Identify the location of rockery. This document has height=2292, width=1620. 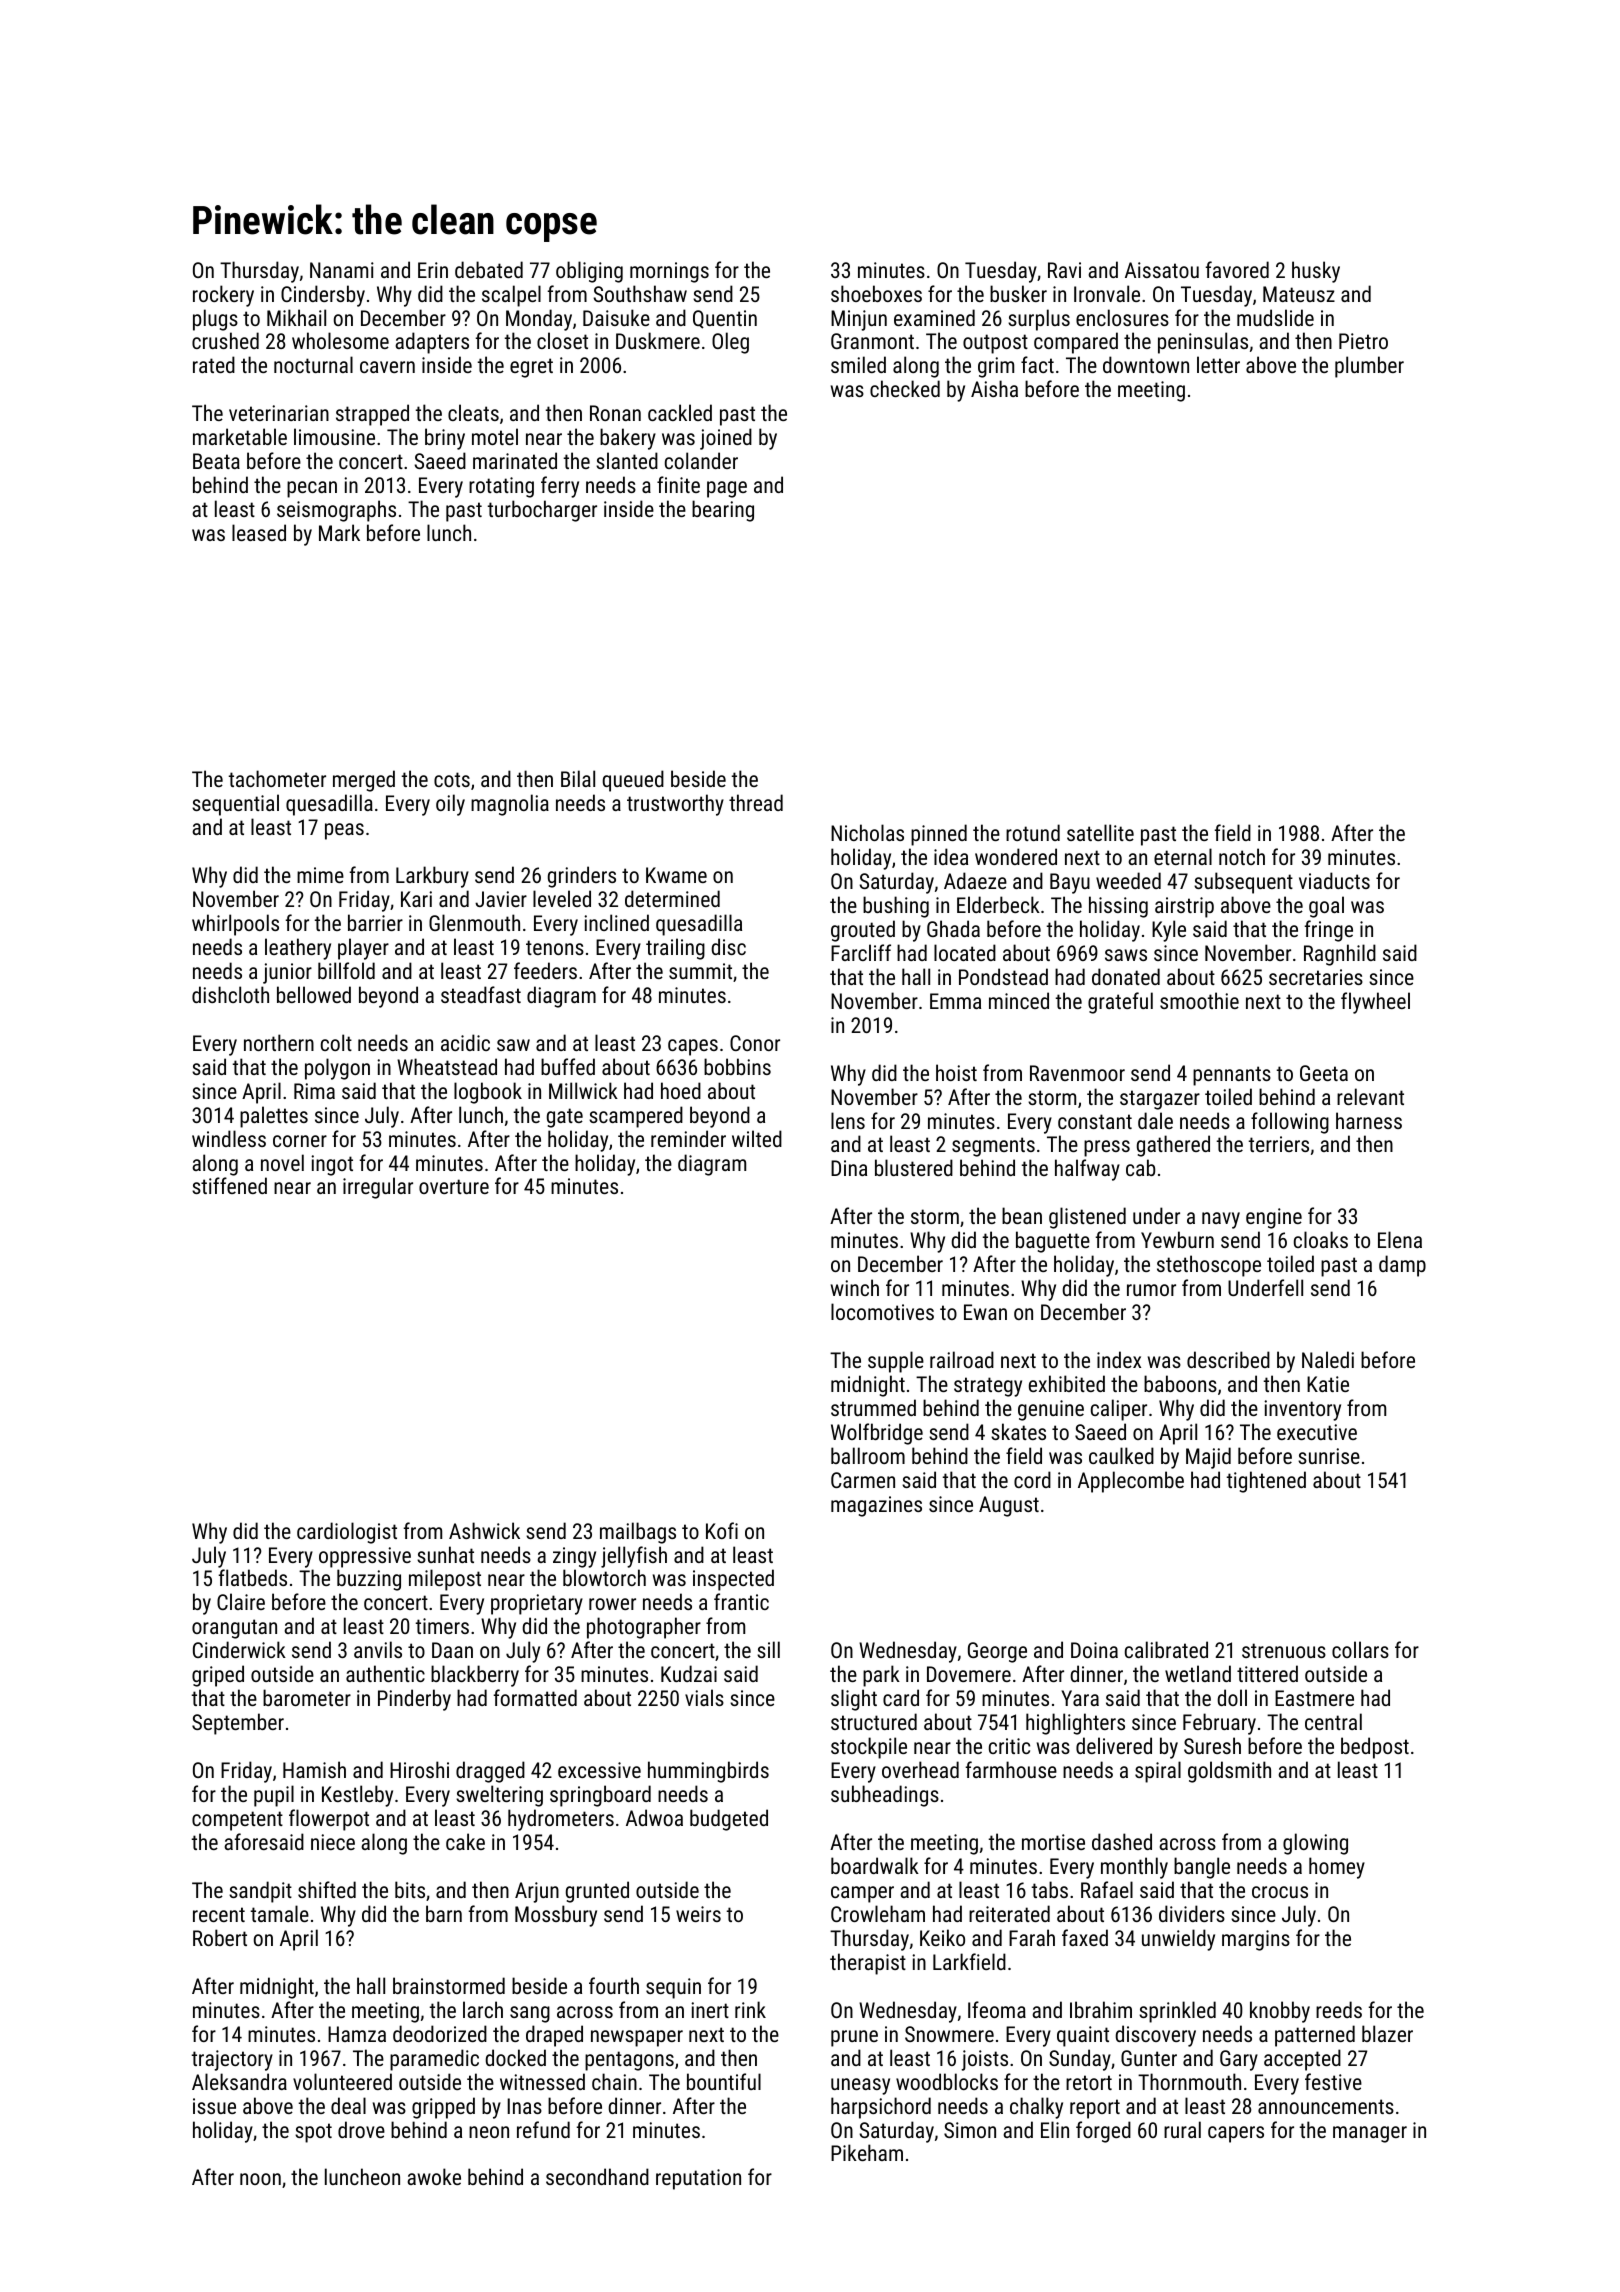
(223, 296).
